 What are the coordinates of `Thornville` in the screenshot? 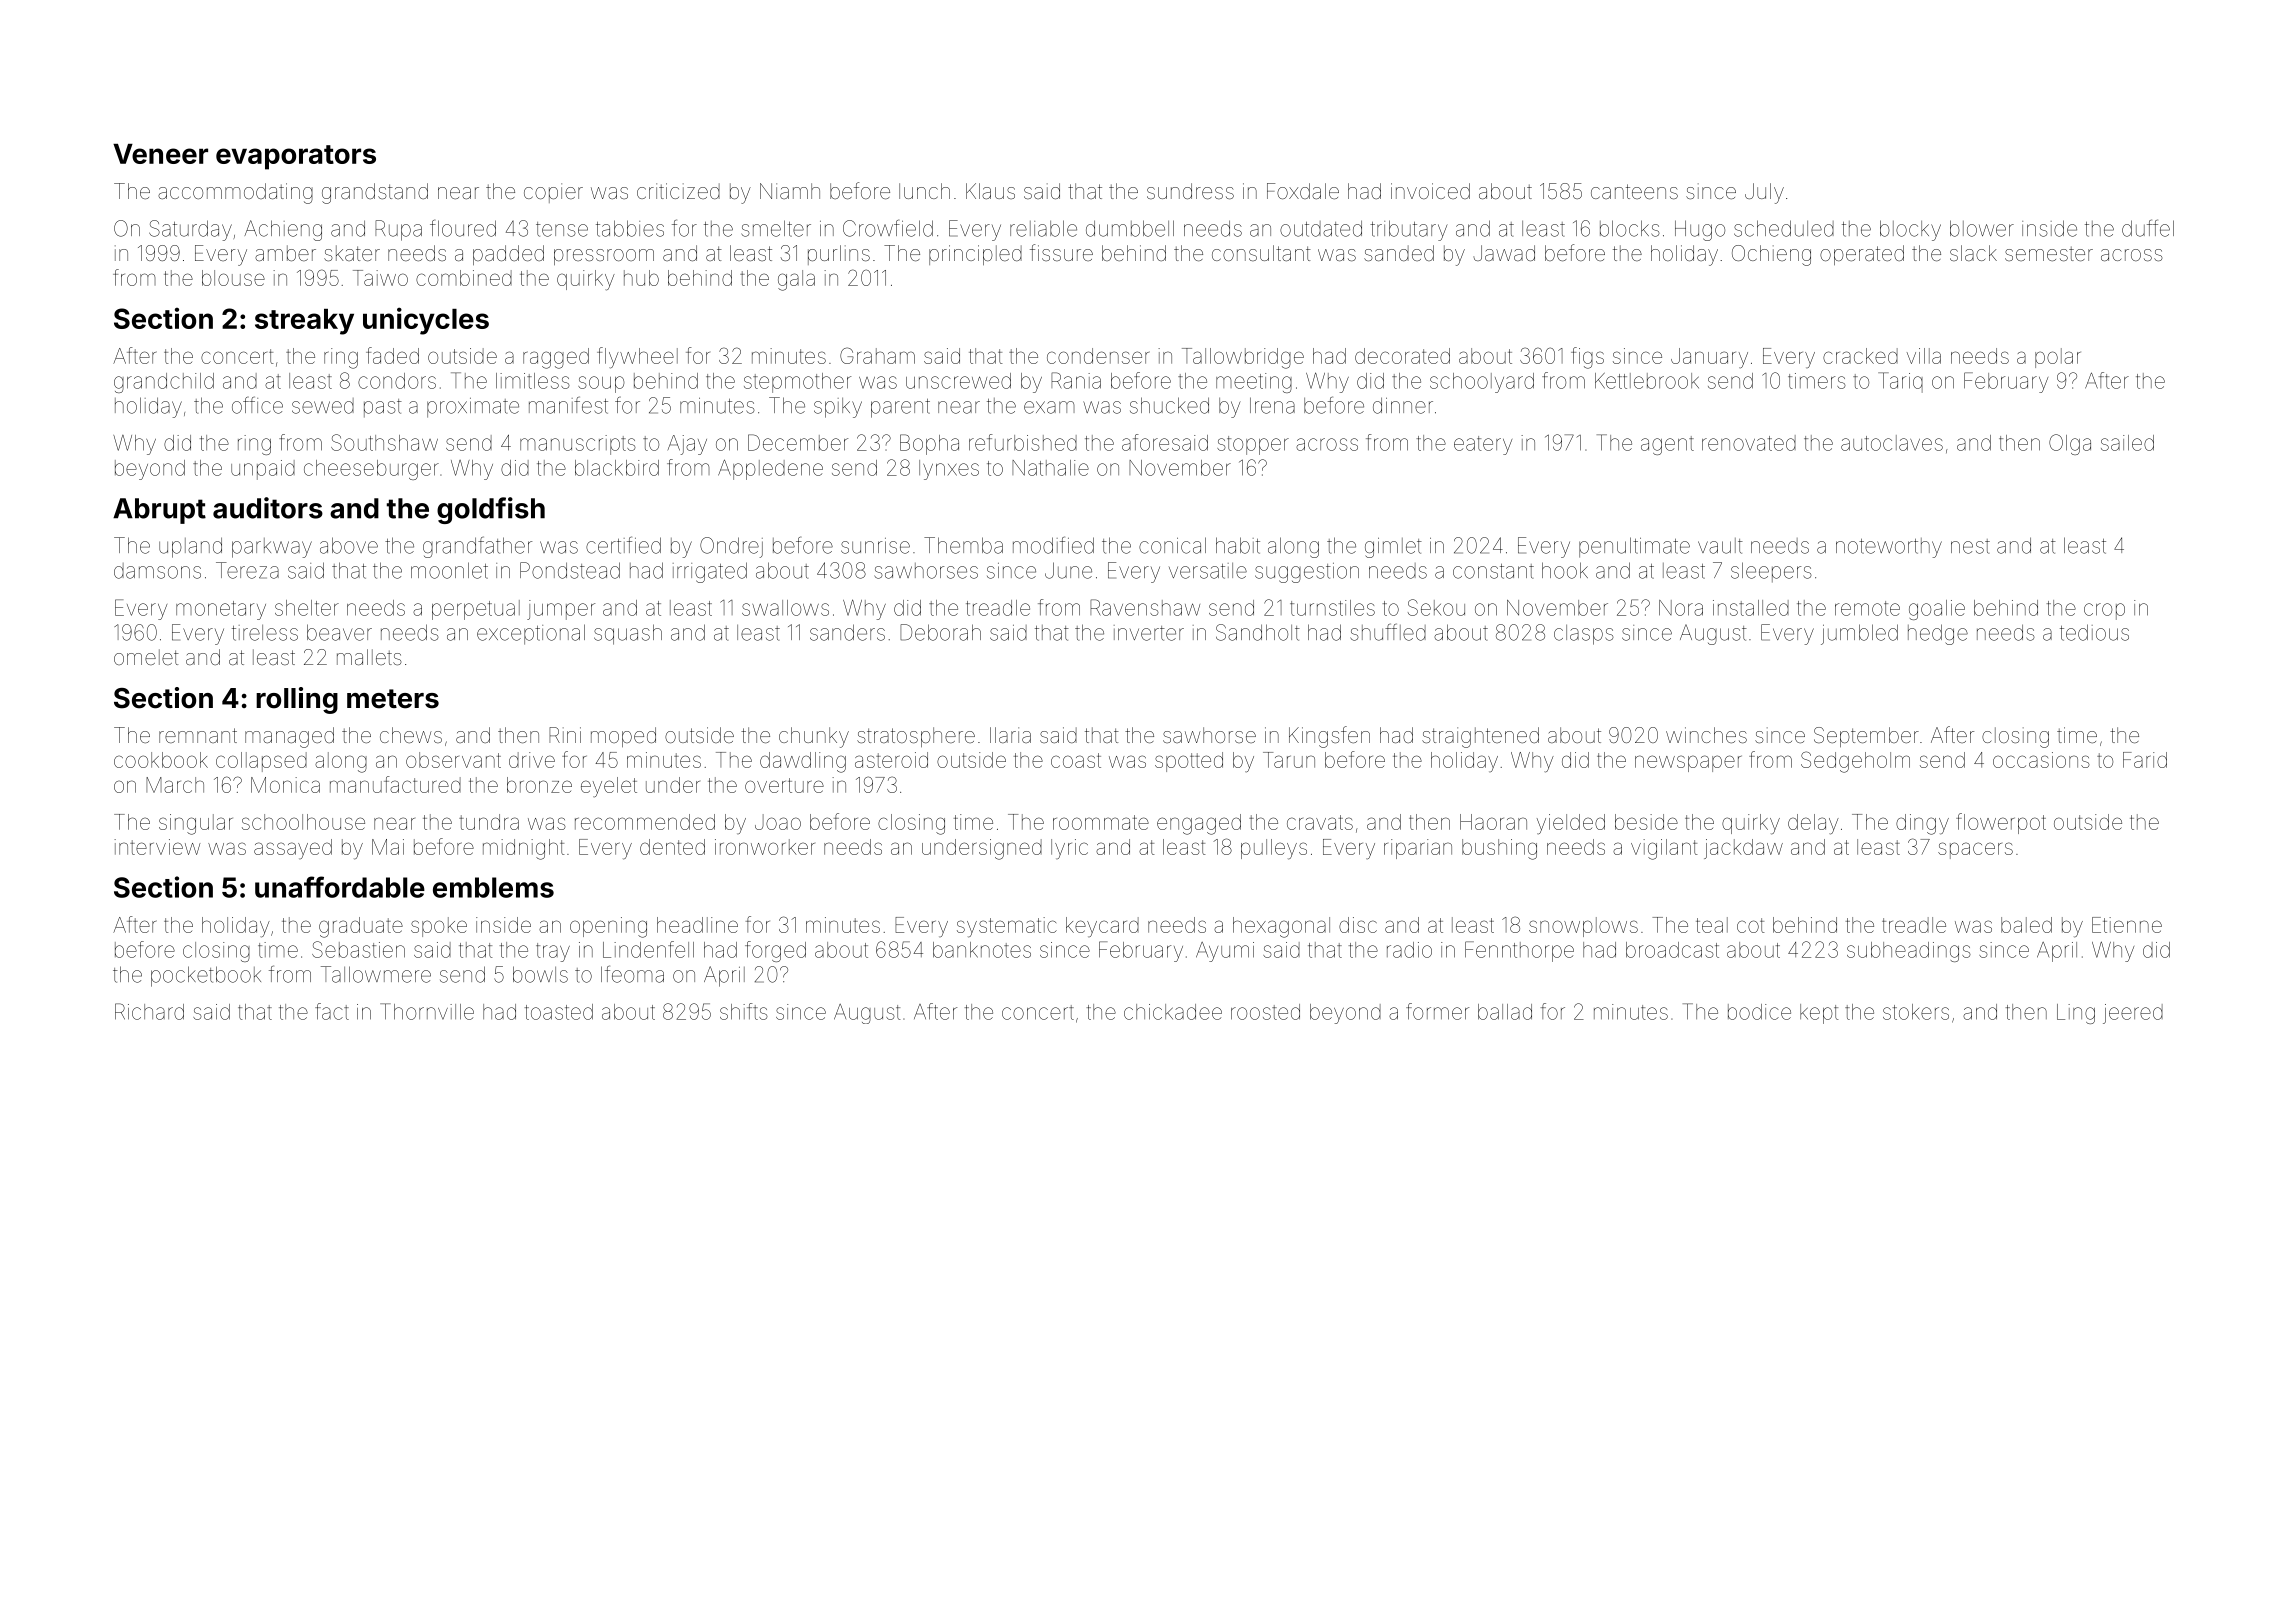 It's located at (427, 1011).
